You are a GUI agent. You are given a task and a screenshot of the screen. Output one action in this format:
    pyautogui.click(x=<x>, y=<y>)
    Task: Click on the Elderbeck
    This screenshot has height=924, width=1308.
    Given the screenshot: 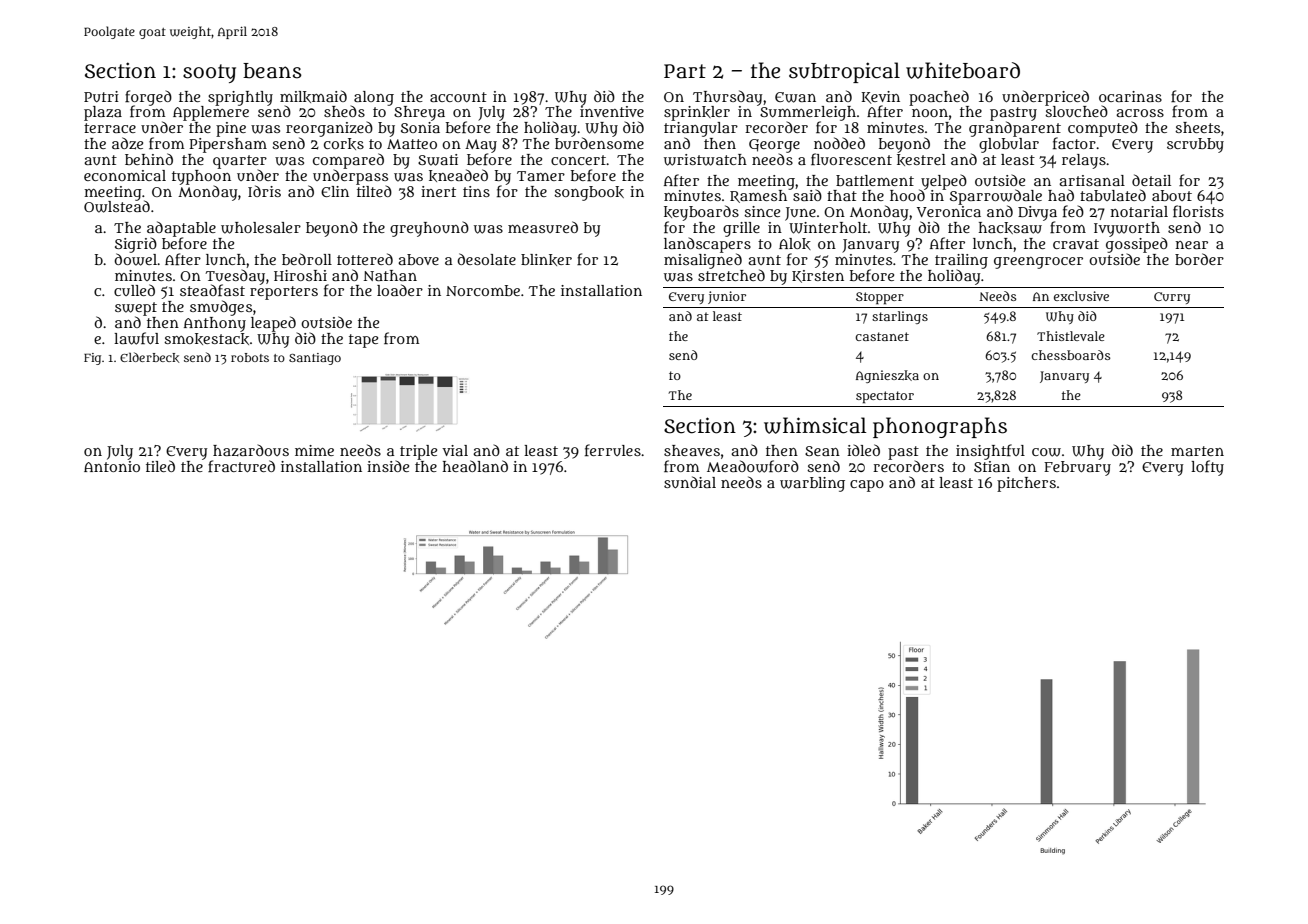 What is the action you would take?
    pyautogui.click(x=149, y=357)
